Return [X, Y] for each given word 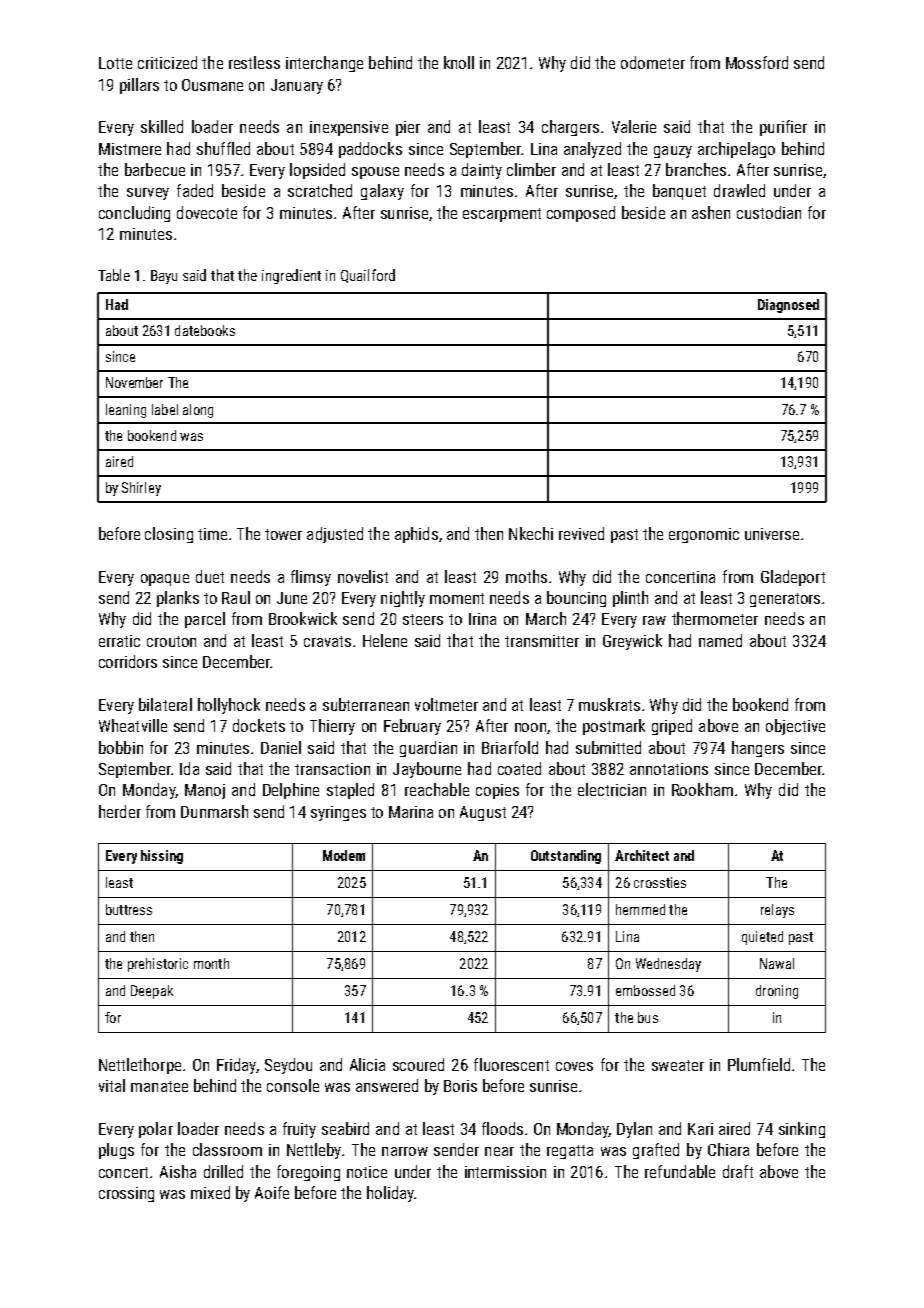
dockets [259, 725]
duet [210, 576]
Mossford [757, 62]
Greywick [632, 642]
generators [785, 600]
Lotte [115, 63]
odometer [653, 62]
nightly [403, 599]
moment [457, 598]
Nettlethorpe [140, 1066]
